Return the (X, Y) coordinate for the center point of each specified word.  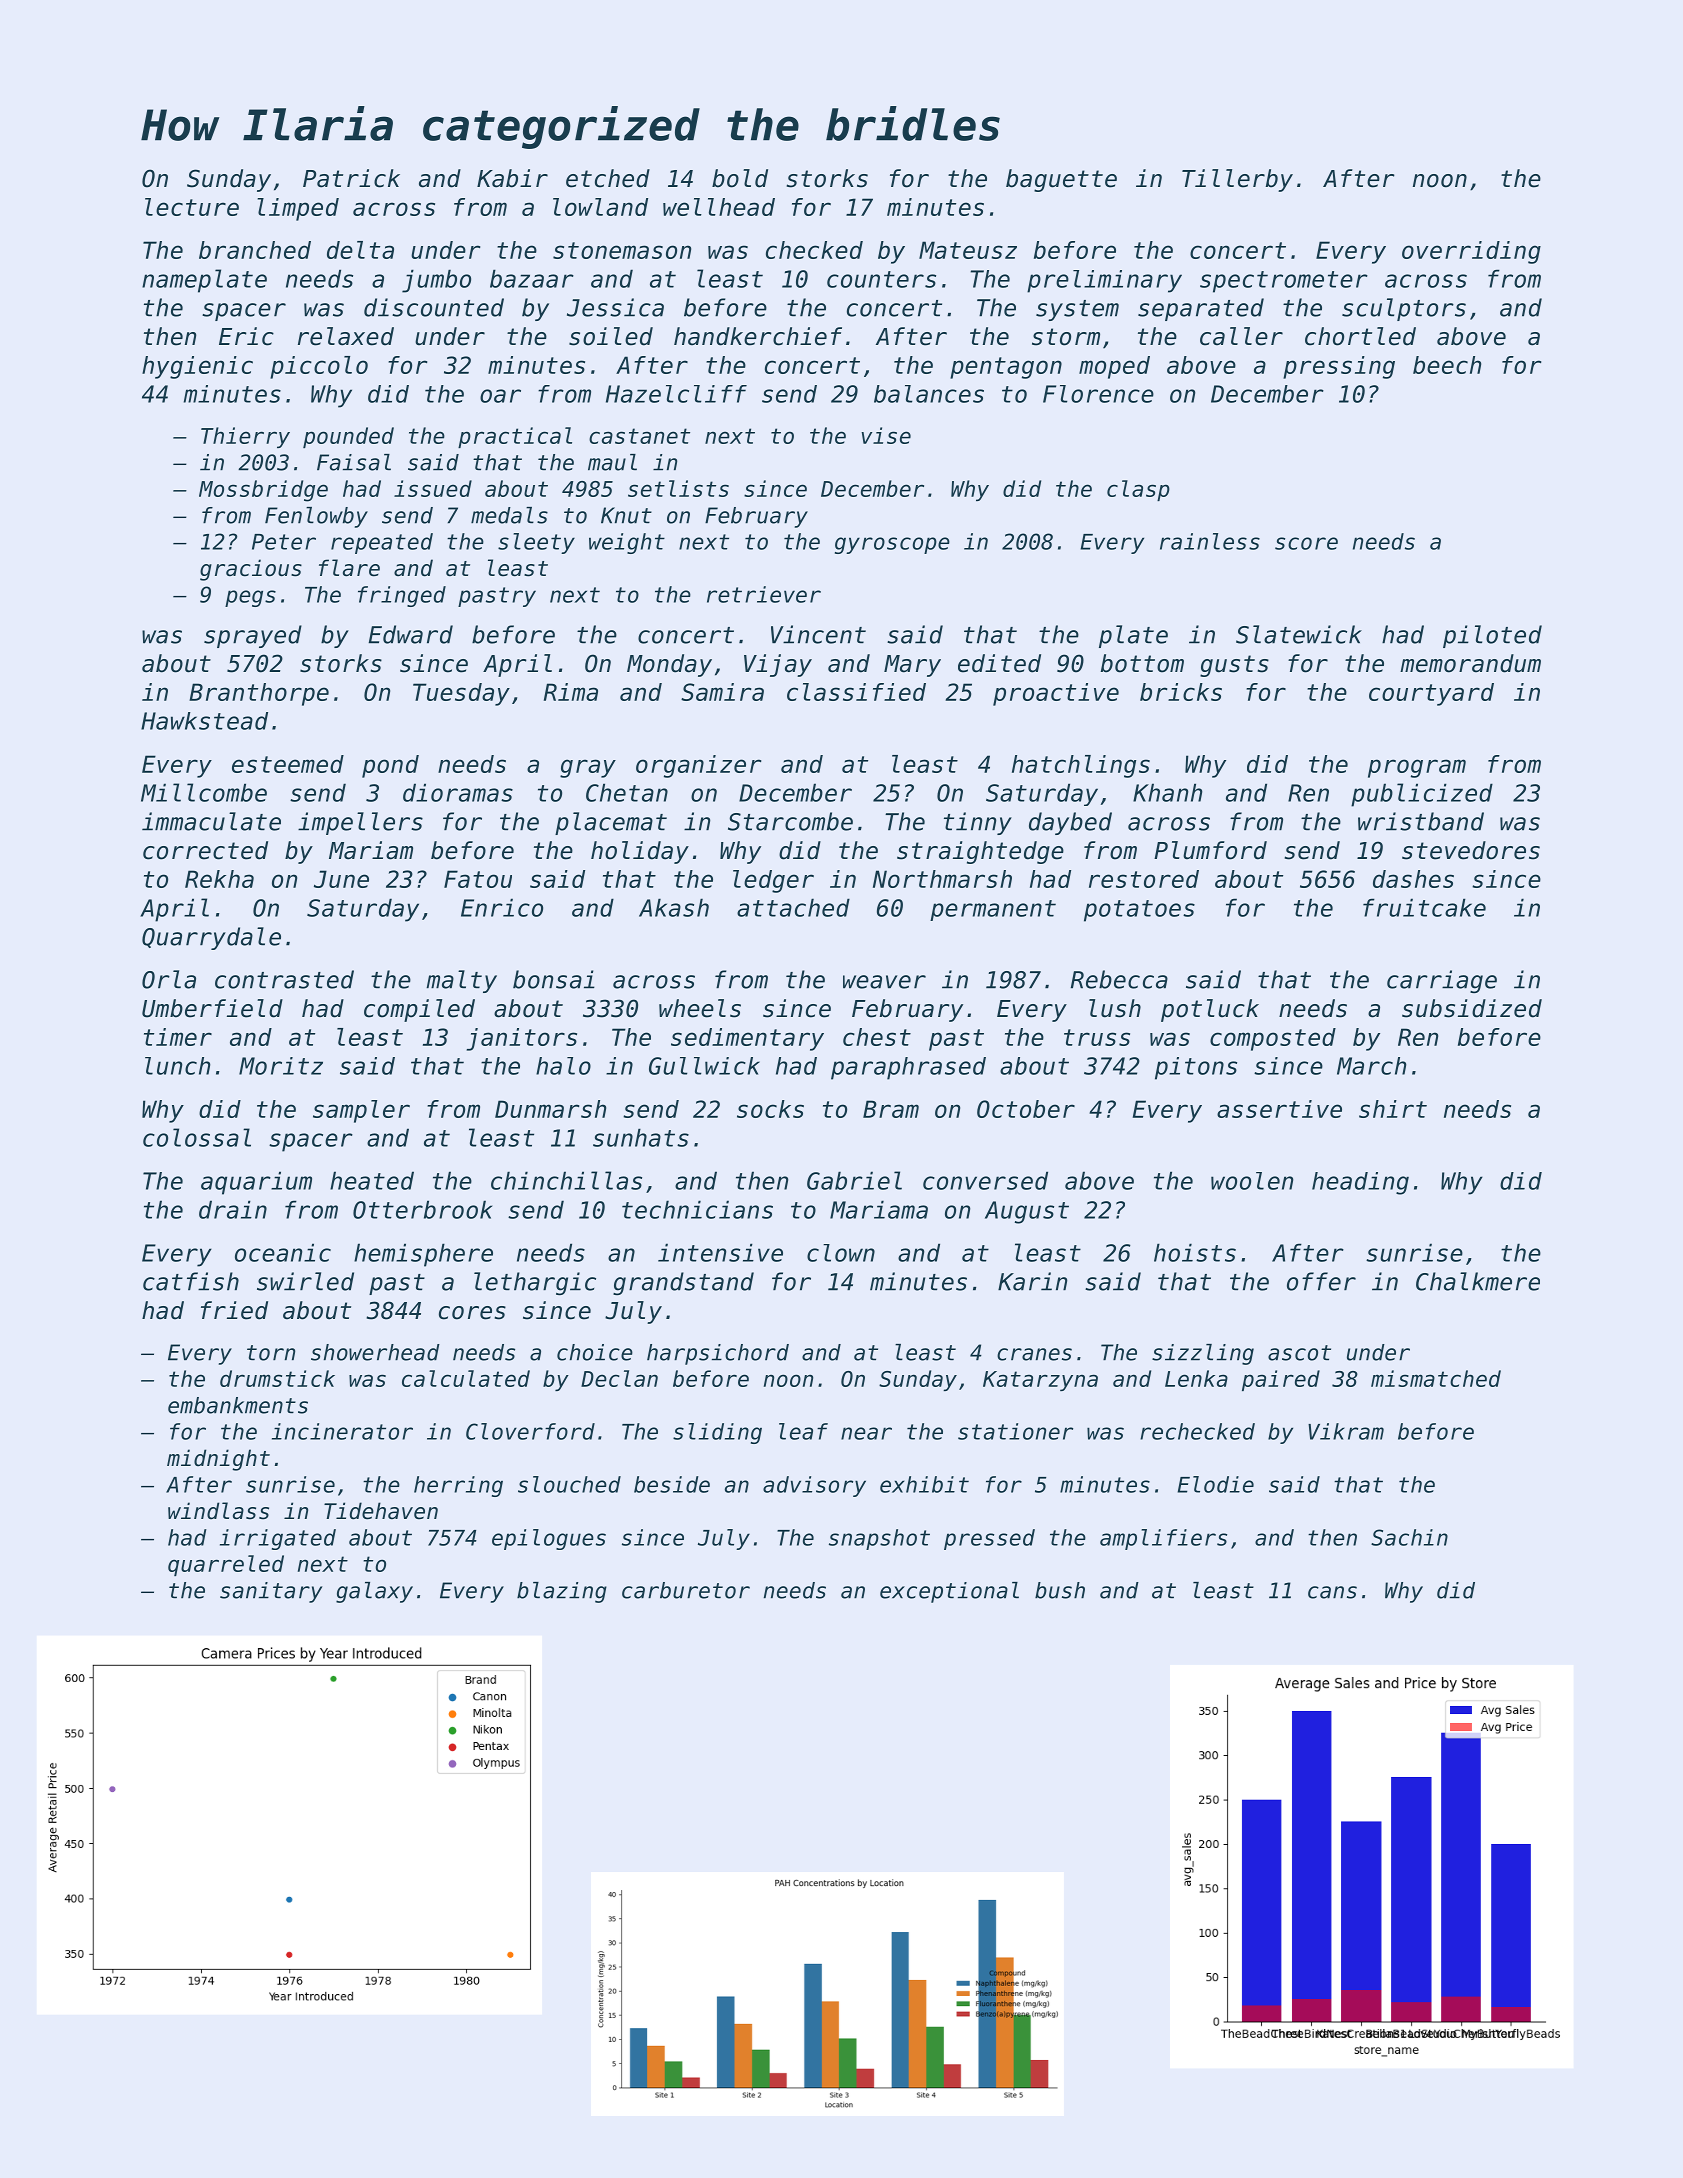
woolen (1252, 1181)
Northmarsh (942, 879)
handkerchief (758, 336)
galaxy (374, 1592)
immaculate (211, 821)
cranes (1034, 1354)
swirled (305, 1281)
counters (881, 279)
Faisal (354, 462)
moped (1114, 367)
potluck (1210, 1010)
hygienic (197, 367)
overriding (1471, 252)
